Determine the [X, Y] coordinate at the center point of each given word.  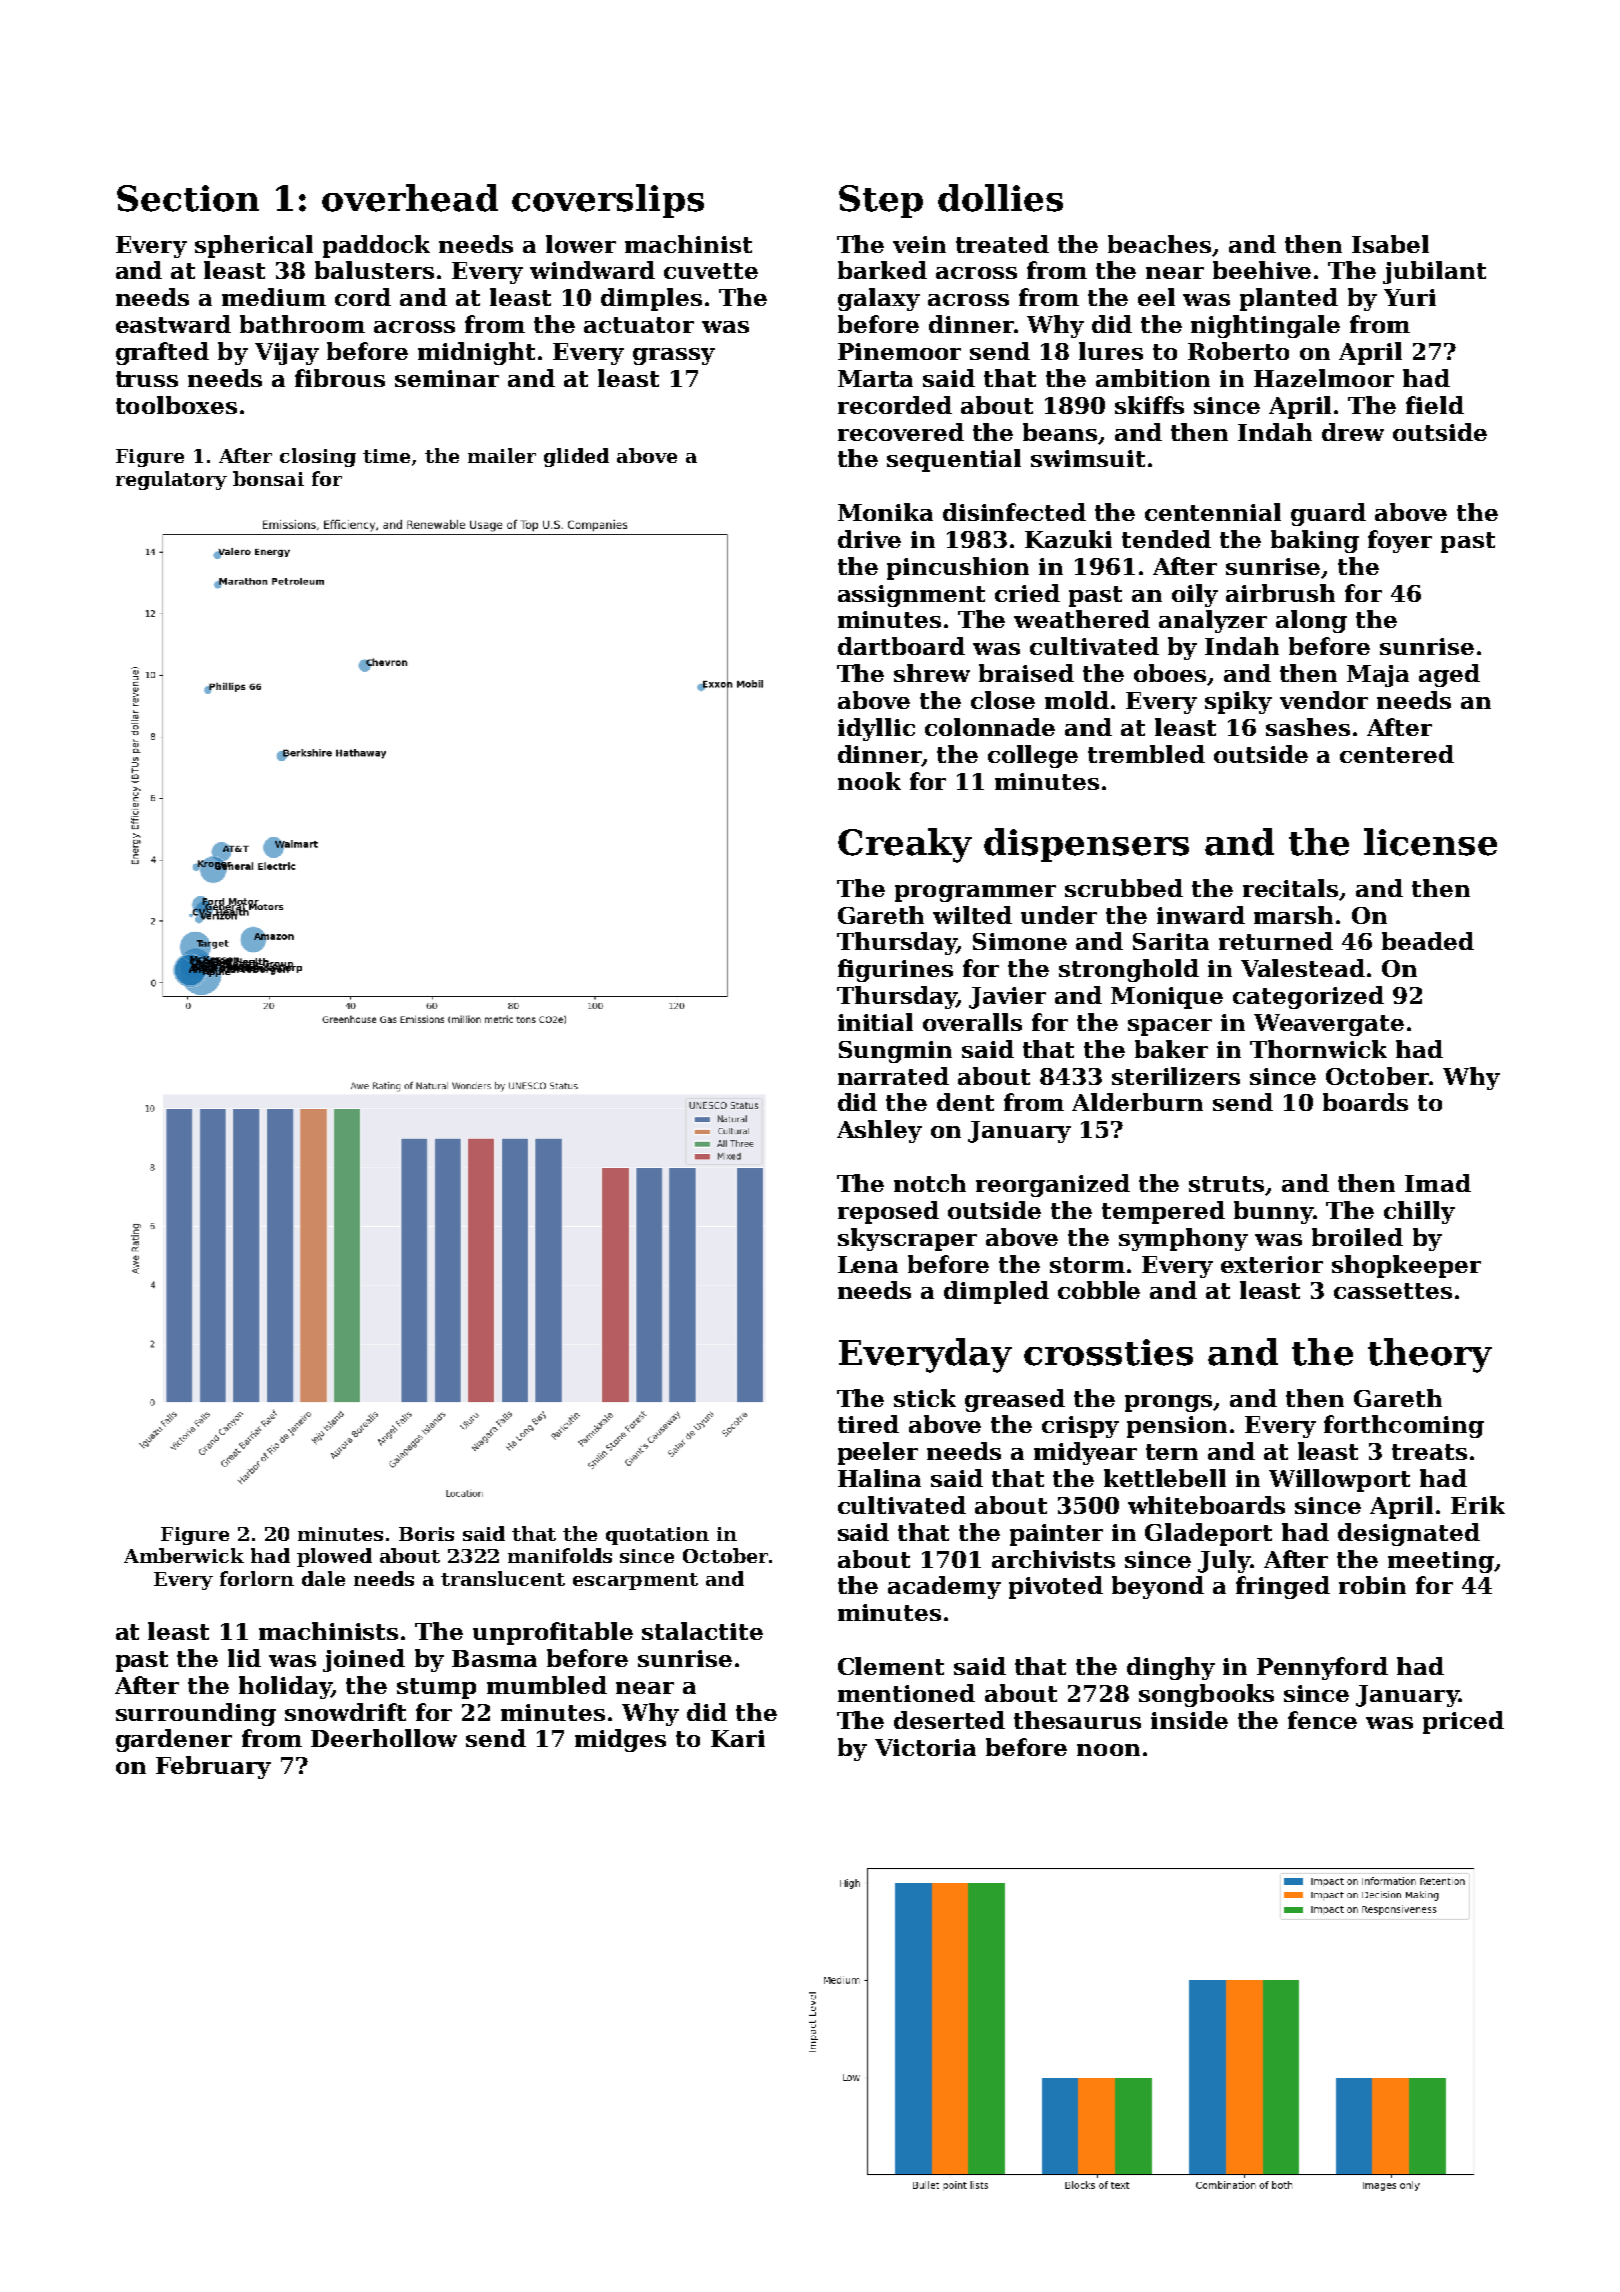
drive [869, 539]
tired [868, 1424]
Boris [426, 1534]
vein [919, 244]
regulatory [171, 480]
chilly [1419, 1212]
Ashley [879, 1131]
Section [188, 198]
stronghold [1129, 970]
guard [1328, 514]
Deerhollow [384, 1738]
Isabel [1390, 244]
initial [875, 1022]
